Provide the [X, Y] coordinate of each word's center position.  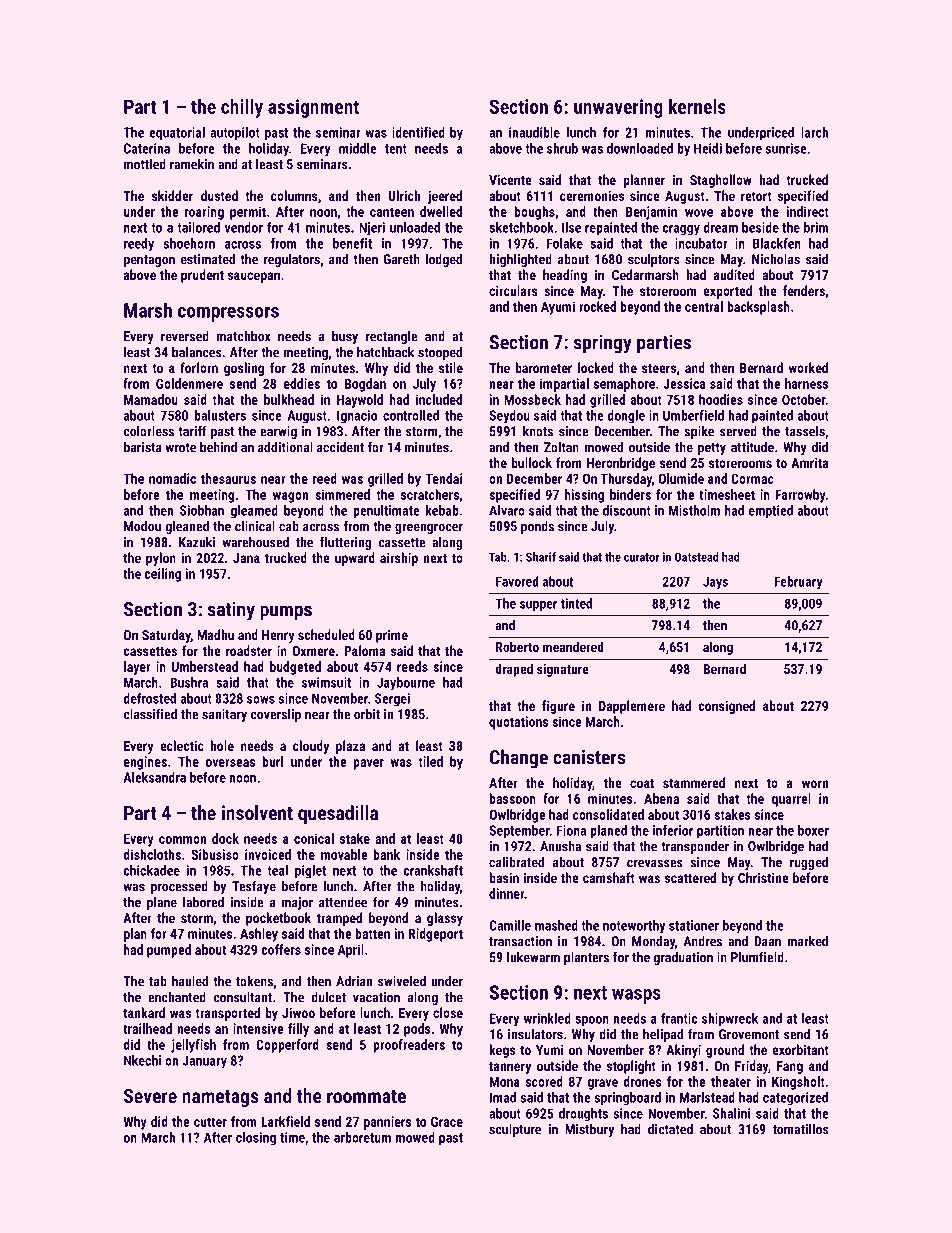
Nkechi [142, 1060]
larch [814, 132]
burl [272, 761]
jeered [444, 197]
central [704, 306]
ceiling [162, 575]
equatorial [177, 134]
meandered [573, 646]
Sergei [392, 700]
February [798, 583]
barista [143, 447]
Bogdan [365, 385]
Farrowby [800, 496]
